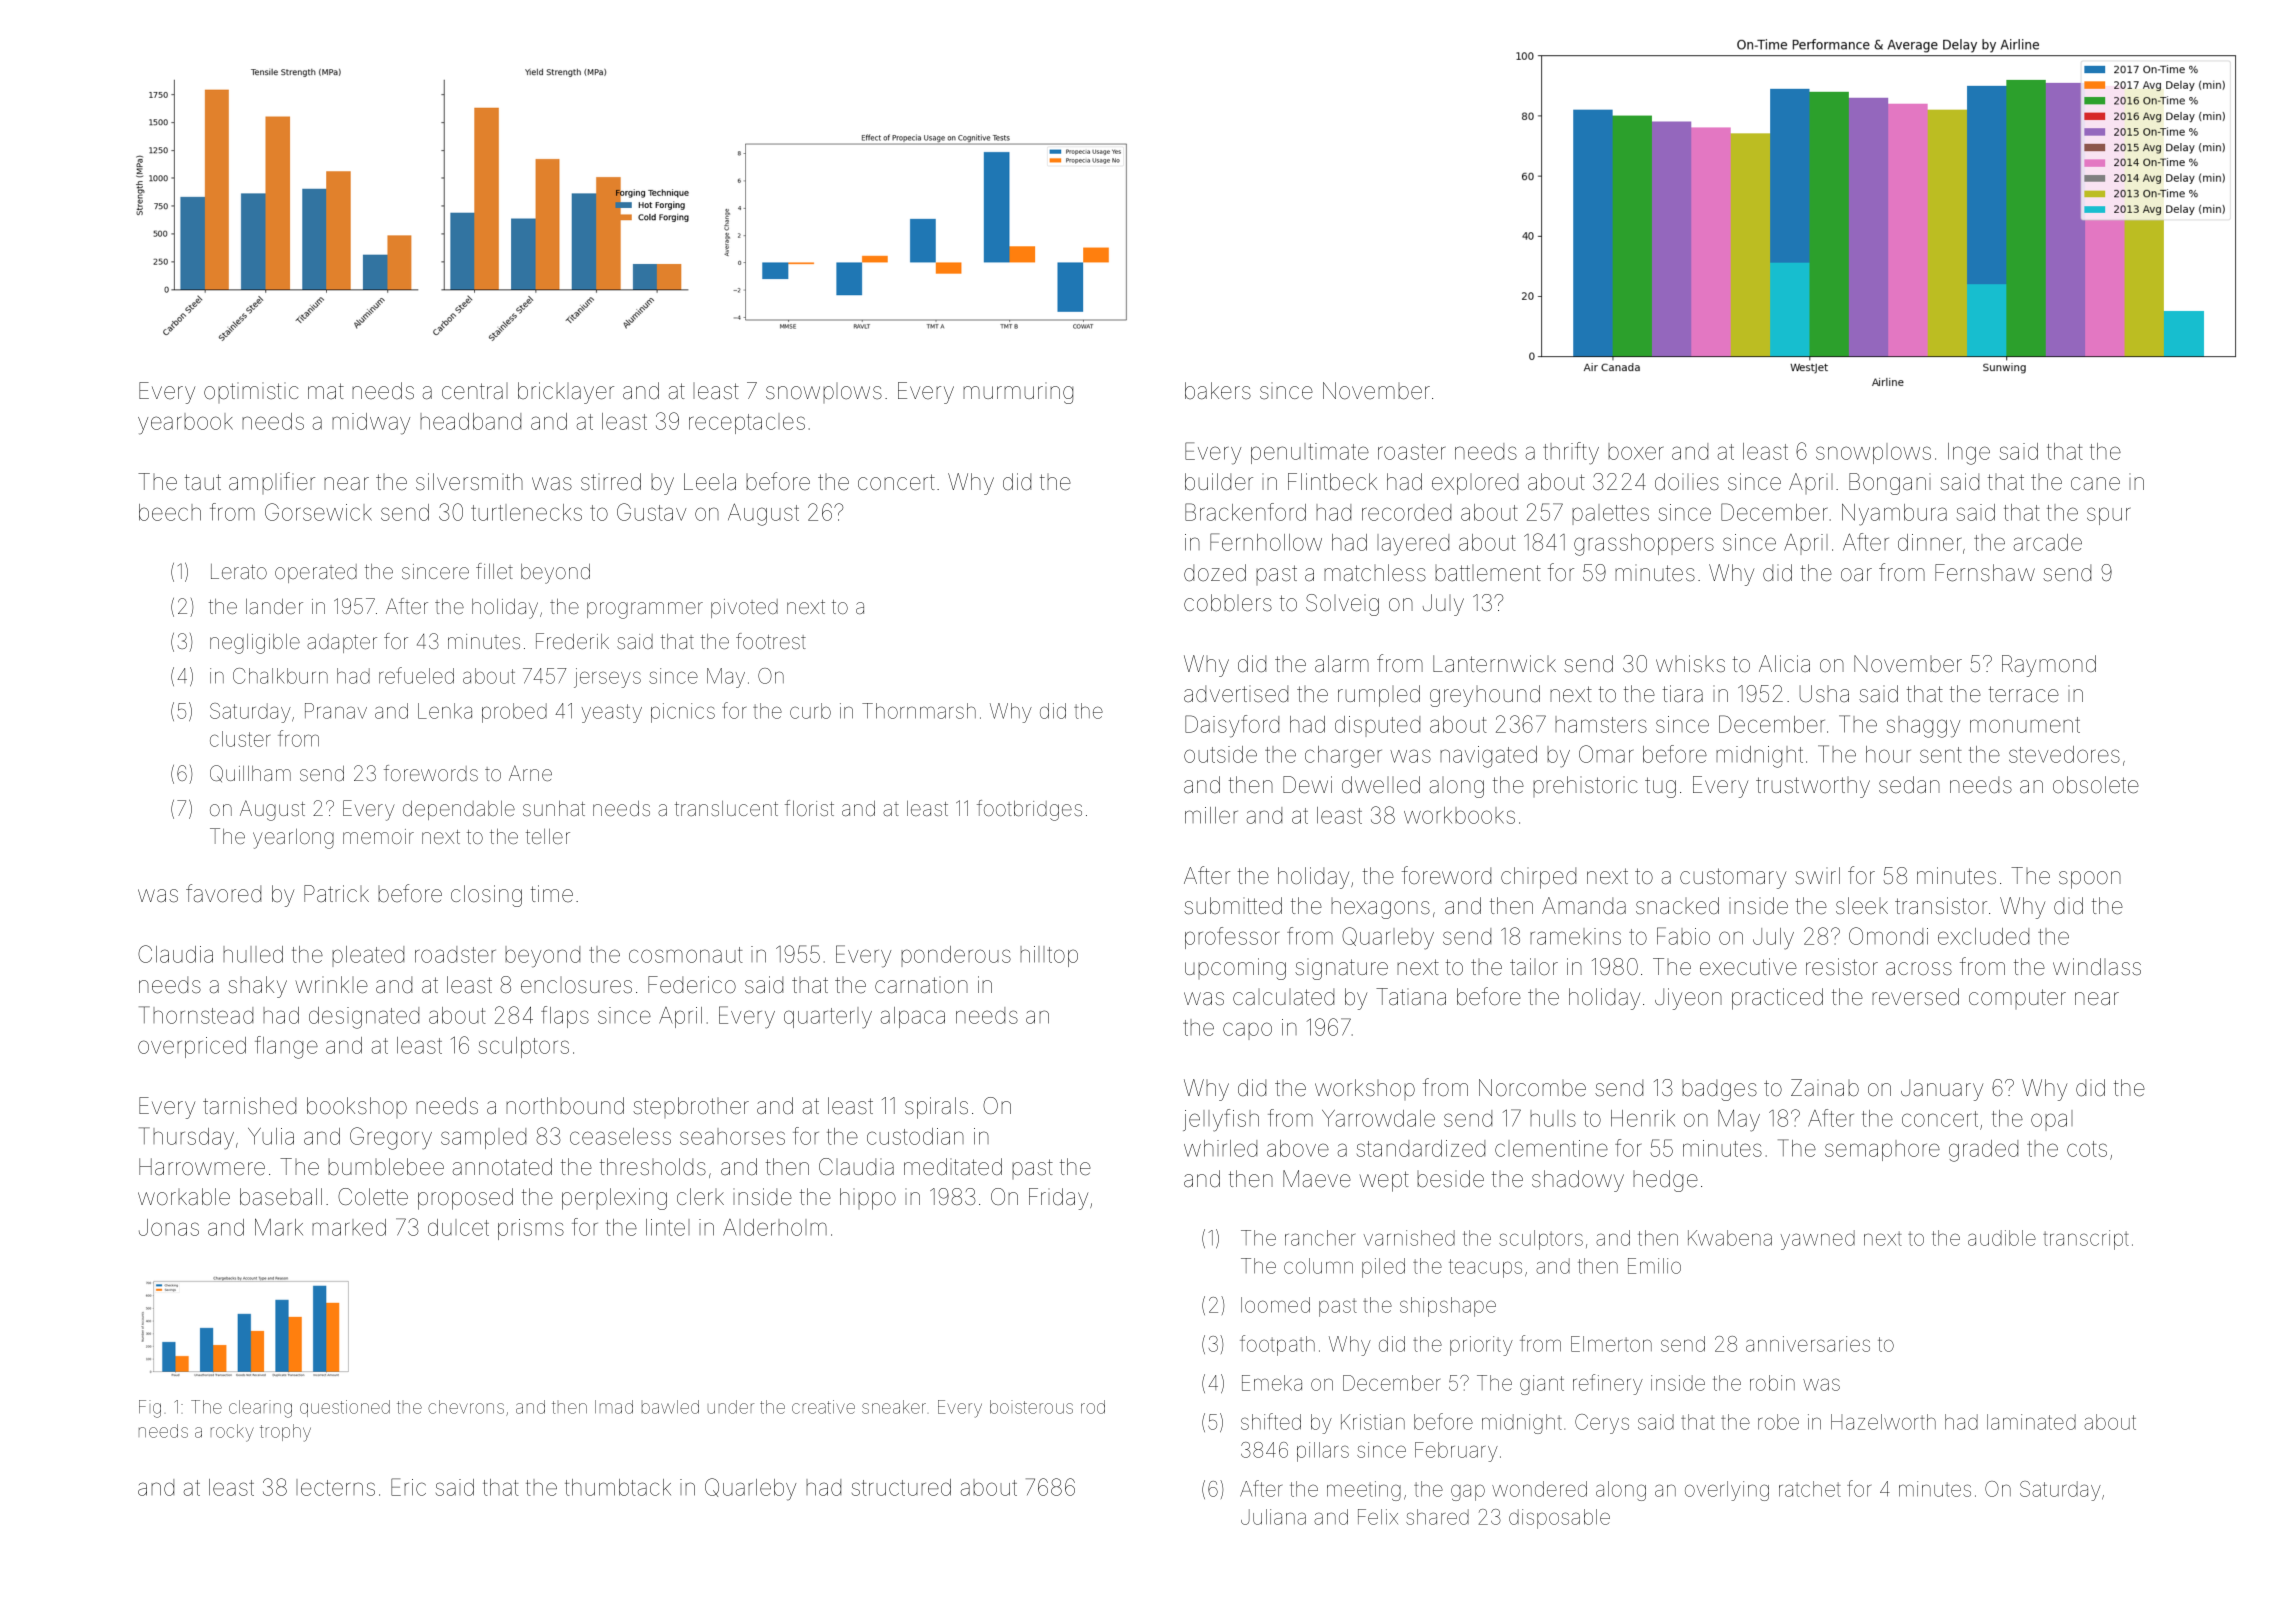 Image resolution: width=2292 pixels, height=1620 pixels. What do you see at coordinates (255, 644) in the document?
I see `negligible` at bounding box center [255, 644].
